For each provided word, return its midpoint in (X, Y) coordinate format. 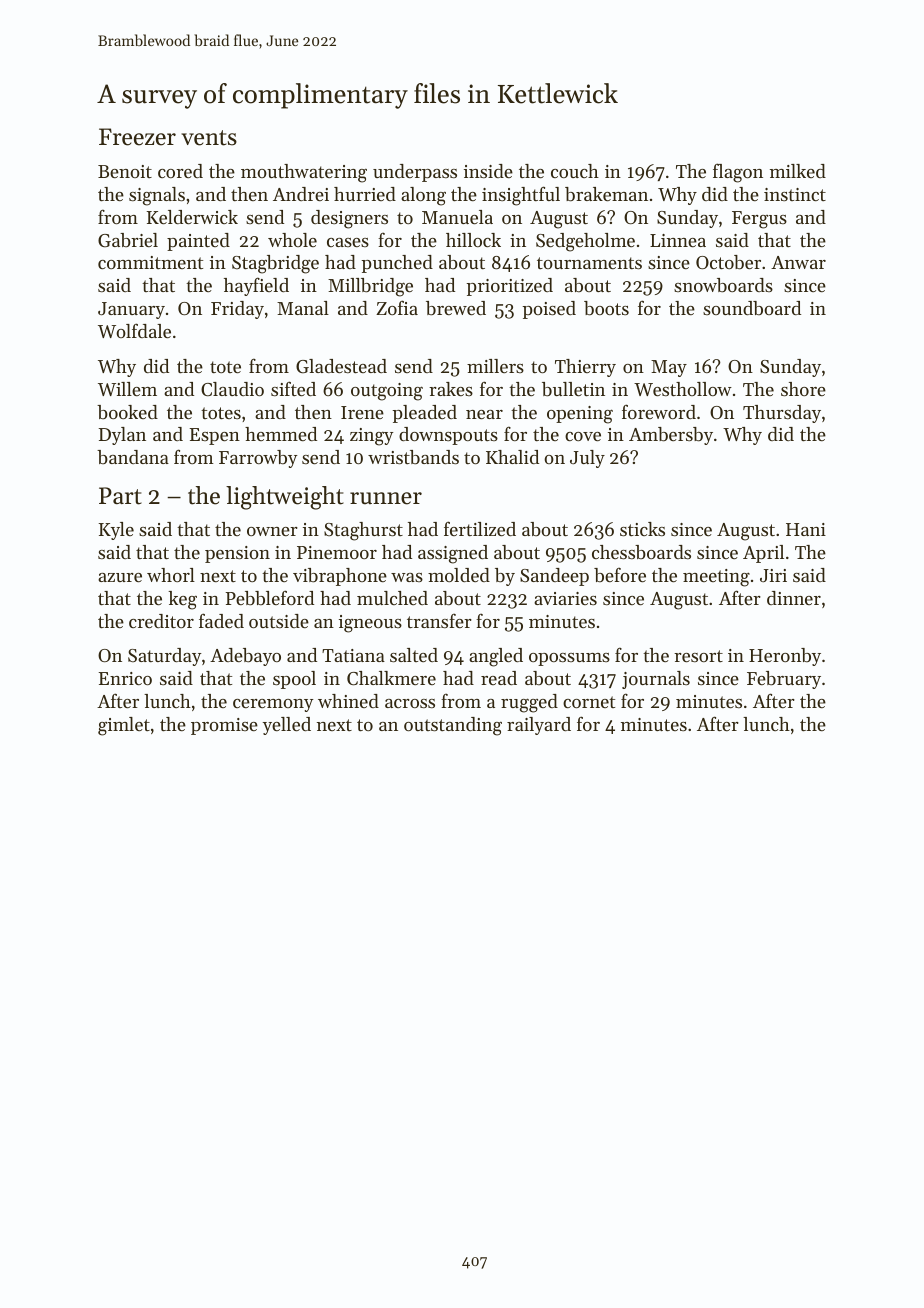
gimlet (124, 726)
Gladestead (341, 366)
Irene (362, 412)
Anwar (798, 262)
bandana (133, 457)
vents (209, 138)
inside (488, 171)
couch (575, 171)
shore (803, 389)
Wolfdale (134, 330)
